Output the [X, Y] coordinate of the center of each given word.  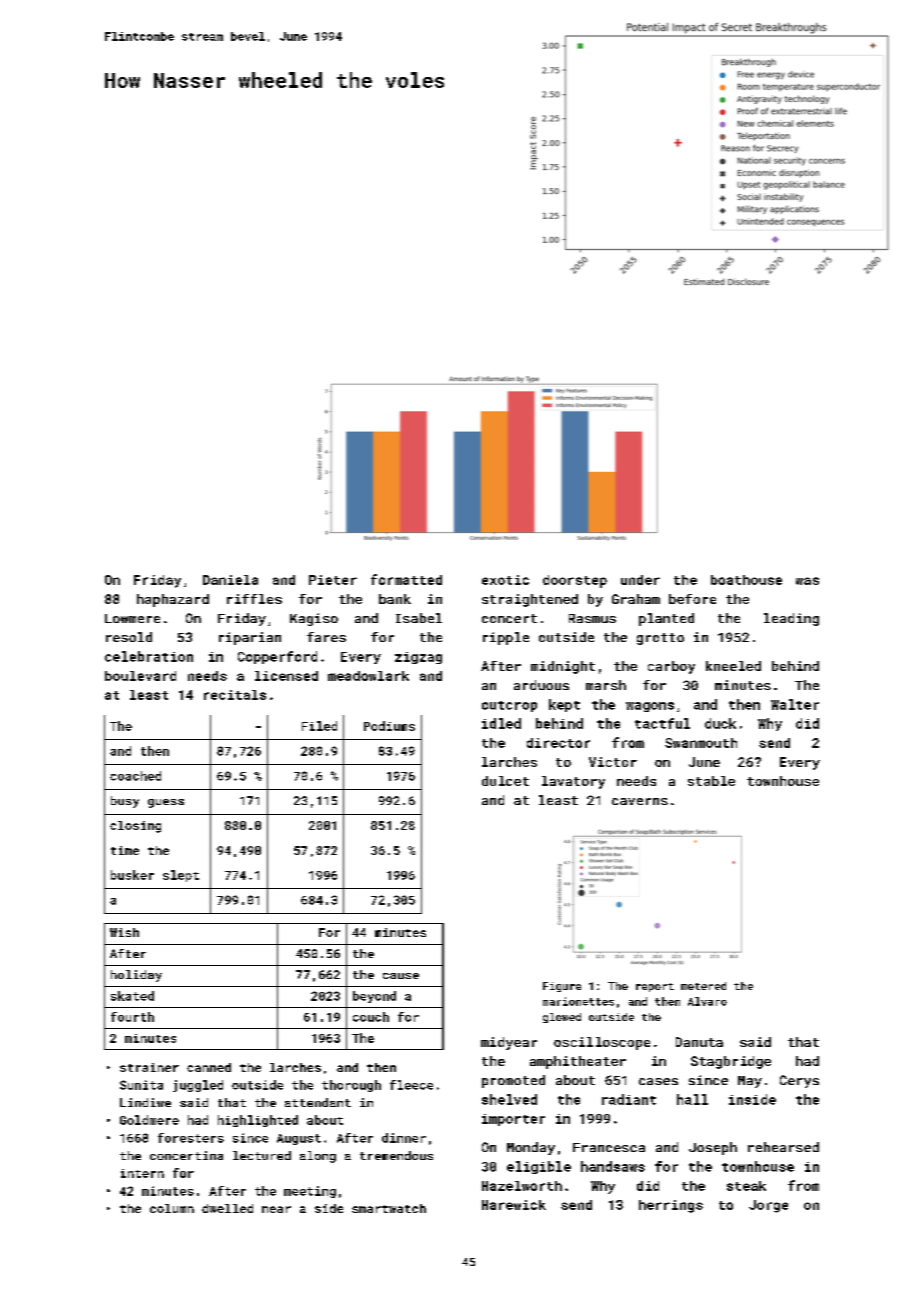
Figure [562, 987]
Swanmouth [701, 743]
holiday [136, 976]
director [558, 743]
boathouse [746, 580]
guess [166, 803]
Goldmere [149, 1120]
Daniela [230, 580]
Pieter [333, 580]
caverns [640, 801]
